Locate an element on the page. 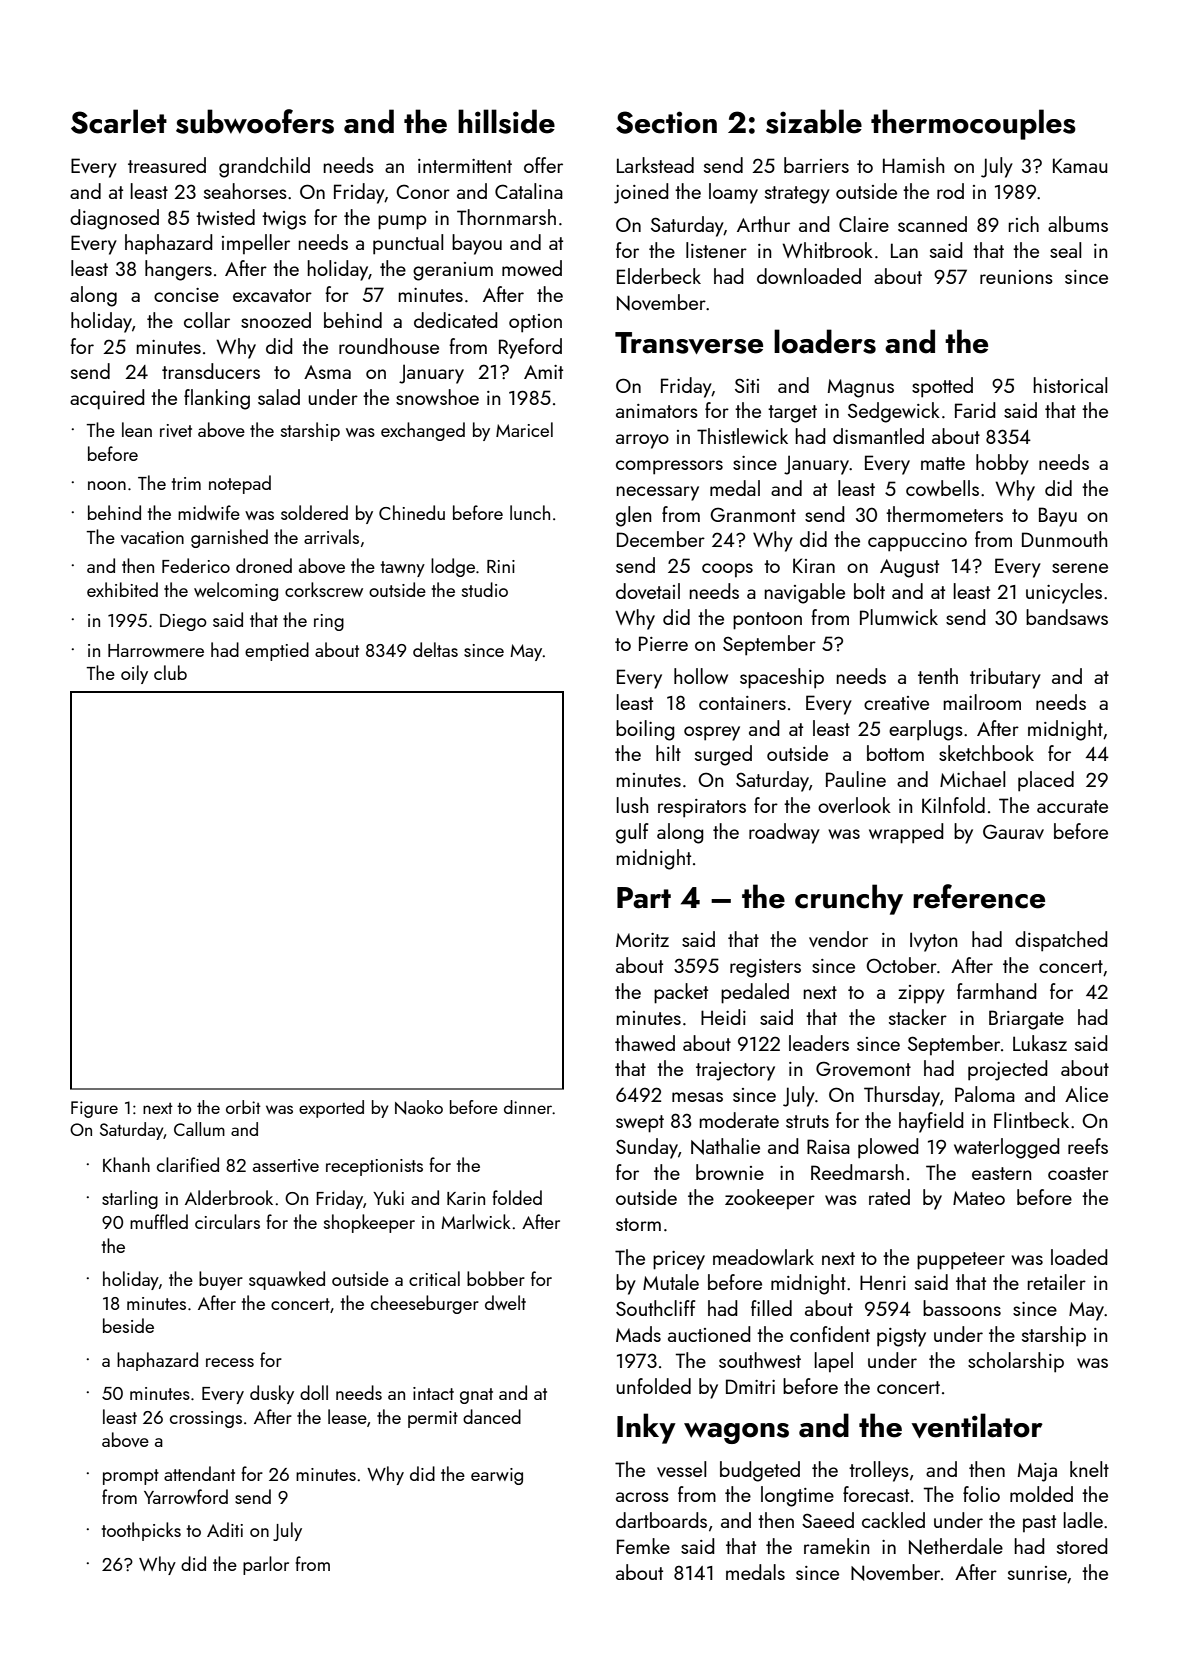 The height and width of the document is (1668, 1179). Briargate is located at coordinates (1026, 1020).
